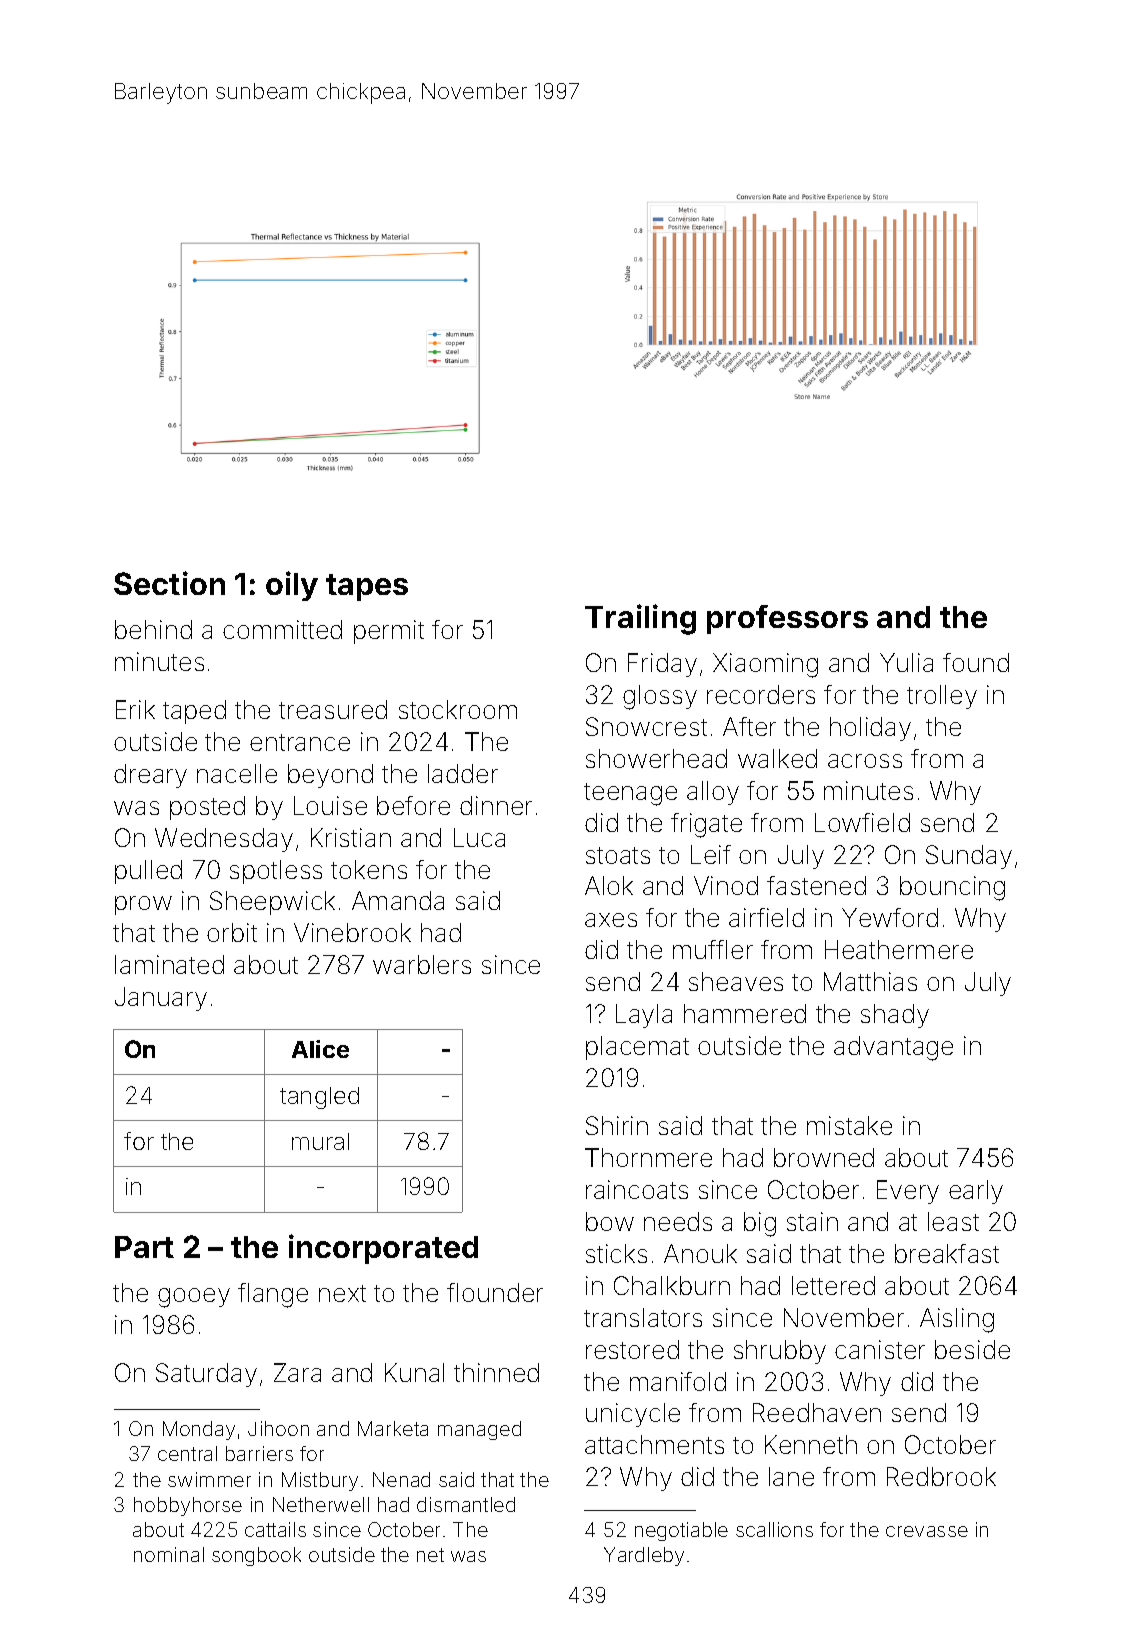 Image resolution: width=1135 pixels, height=1644 pixels. Describe the element at coordinates (256, 1556) in the page. I see `songbook` at that location.
